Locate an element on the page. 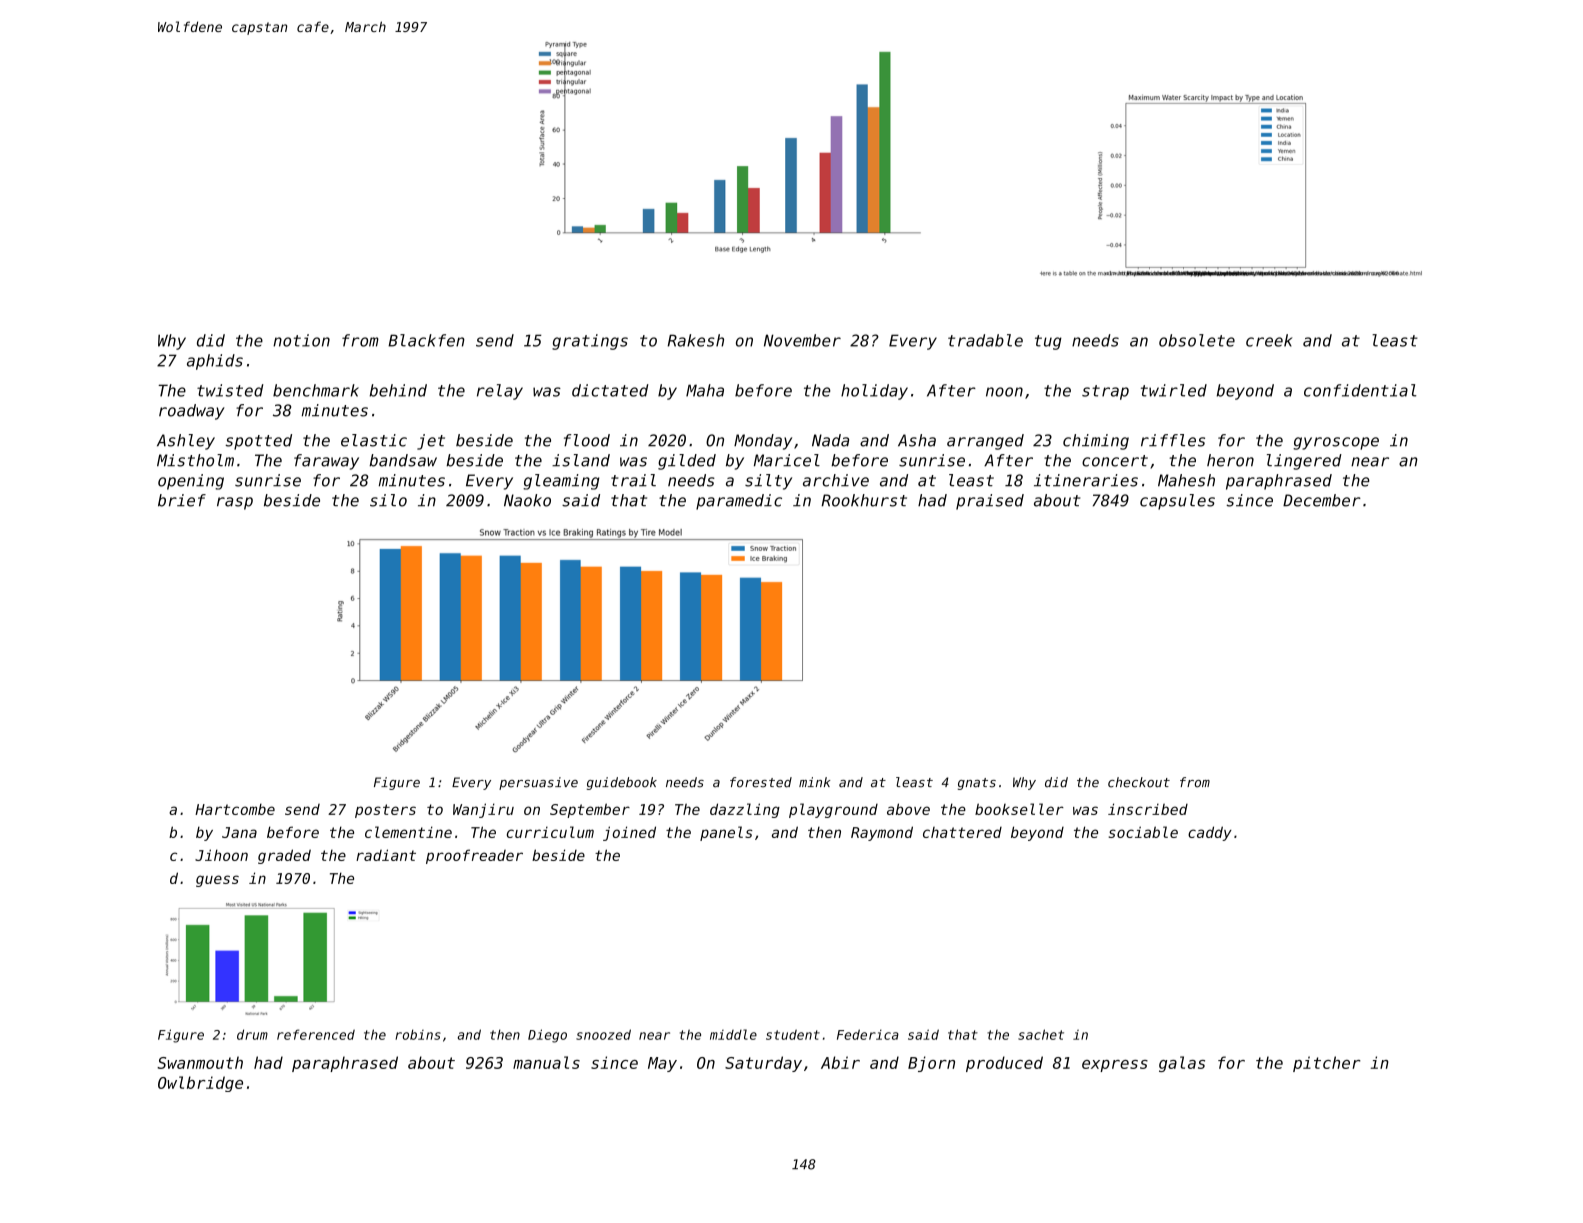 The width and height of the document is (1583, 1223). checkout is located at coordinates (1139, 782).
